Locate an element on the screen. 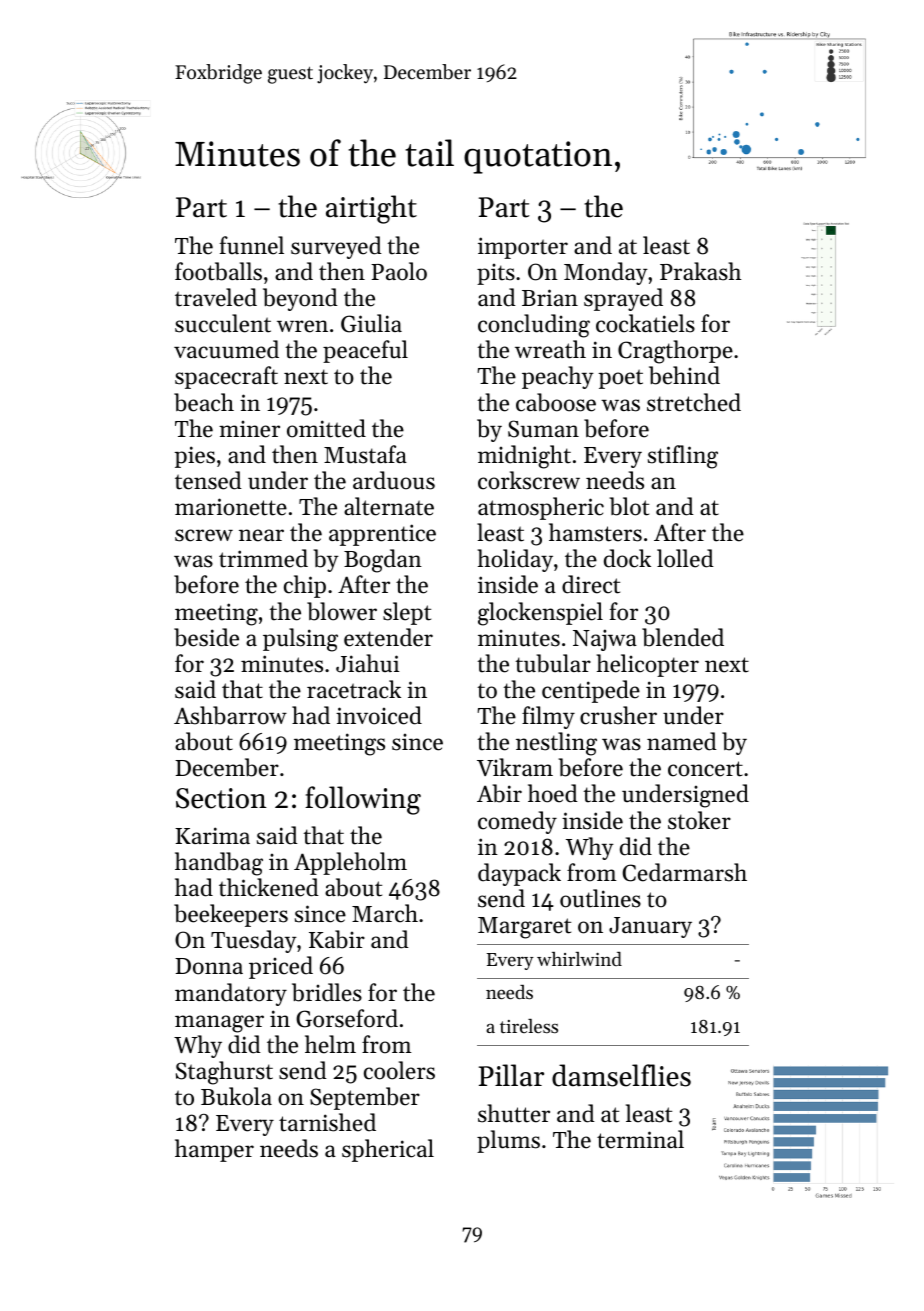  extender is located at coordinates (388, 637).
